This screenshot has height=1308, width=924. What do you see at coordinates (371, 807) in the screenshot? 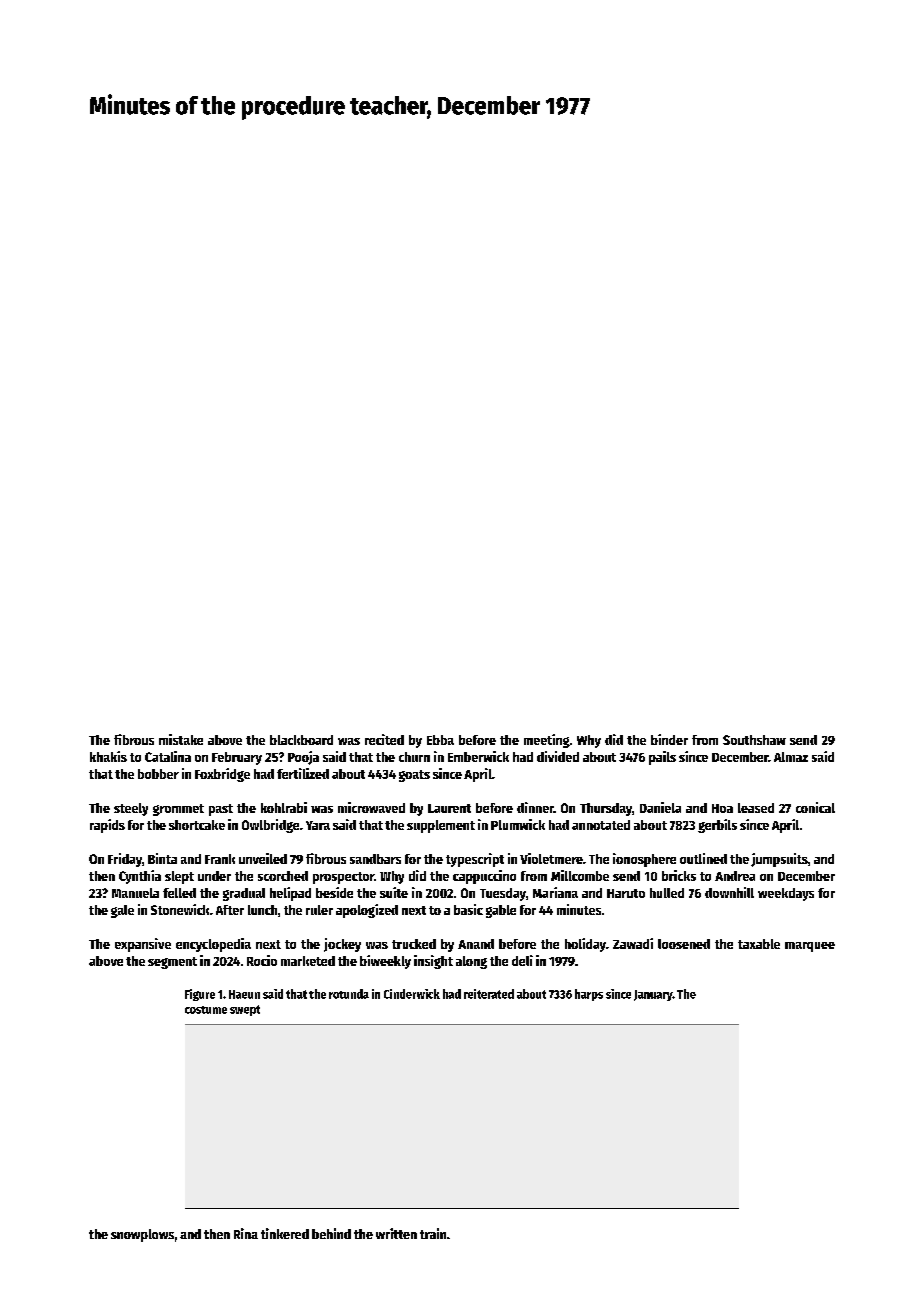
I see `microwaved` at bounding box center [371, 807].
